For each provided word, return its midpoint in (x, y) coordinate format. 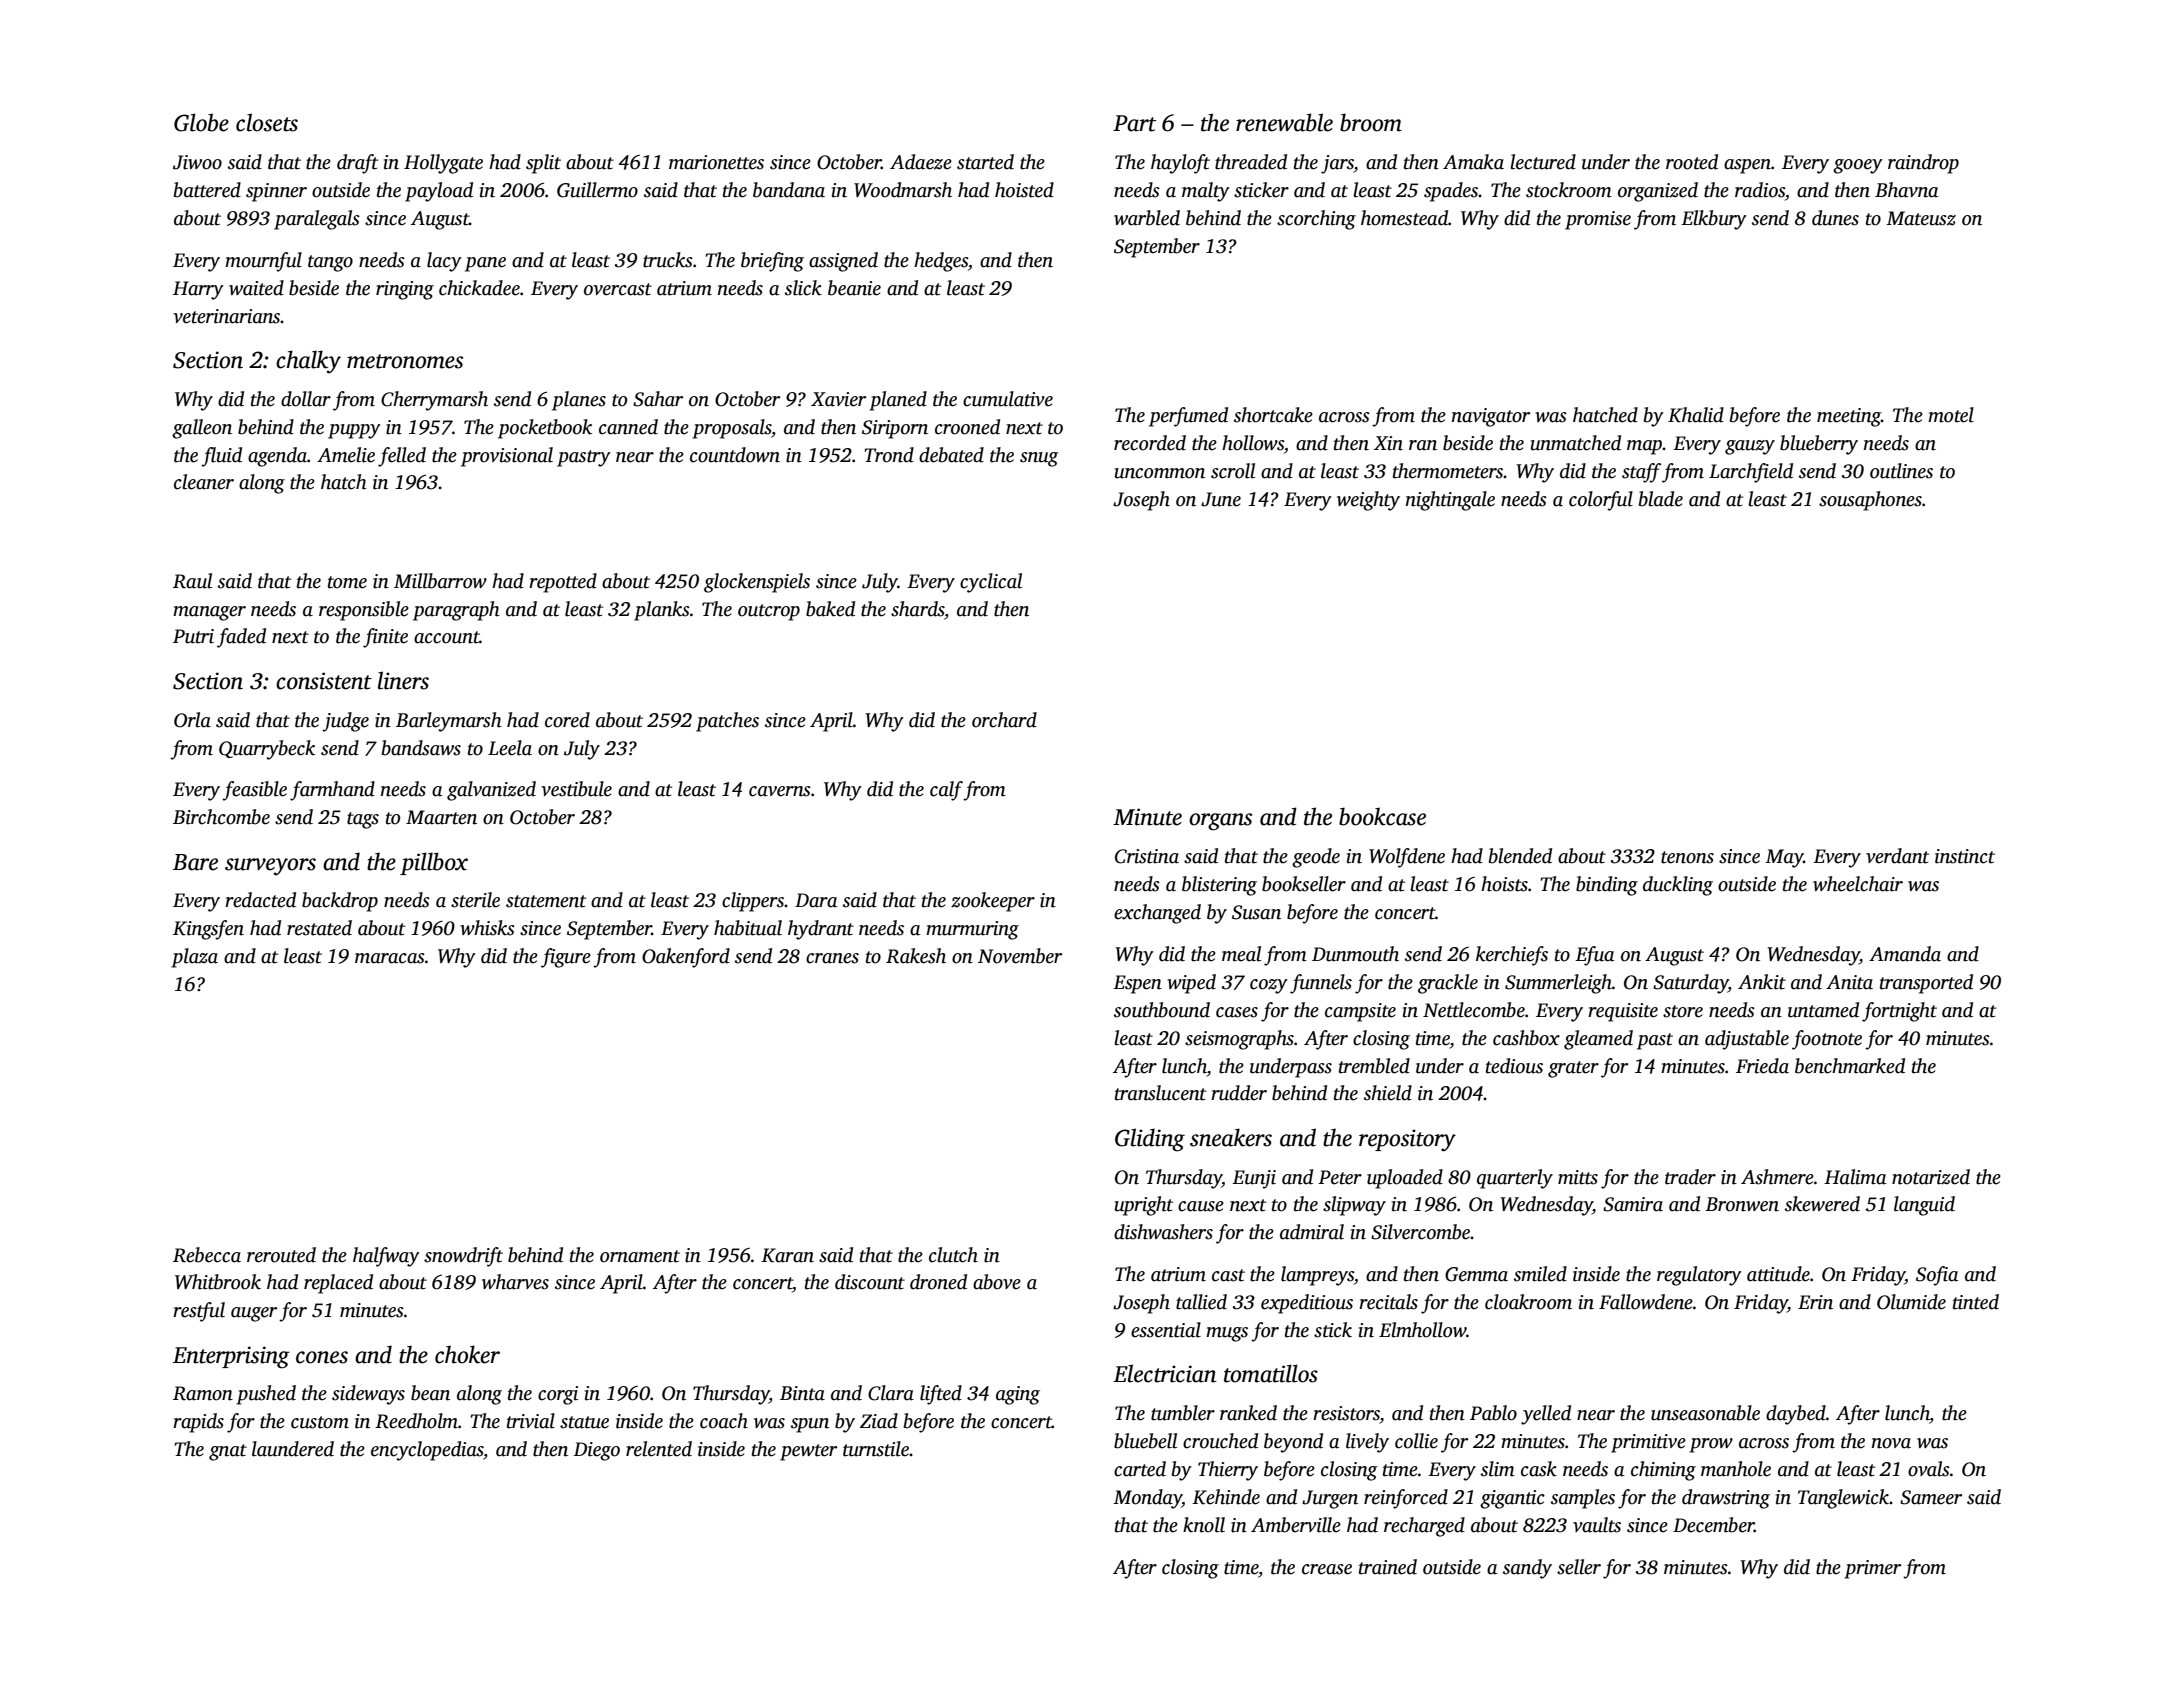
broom (1371, 122)
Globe (201, 122)
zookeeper (993, 902)
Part (1134, 123)
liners (403, 680)
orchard (1004, 720)
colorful (1601, 501)
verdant (1897, 856)
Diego (596, 1451)
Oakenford (686, 958)
